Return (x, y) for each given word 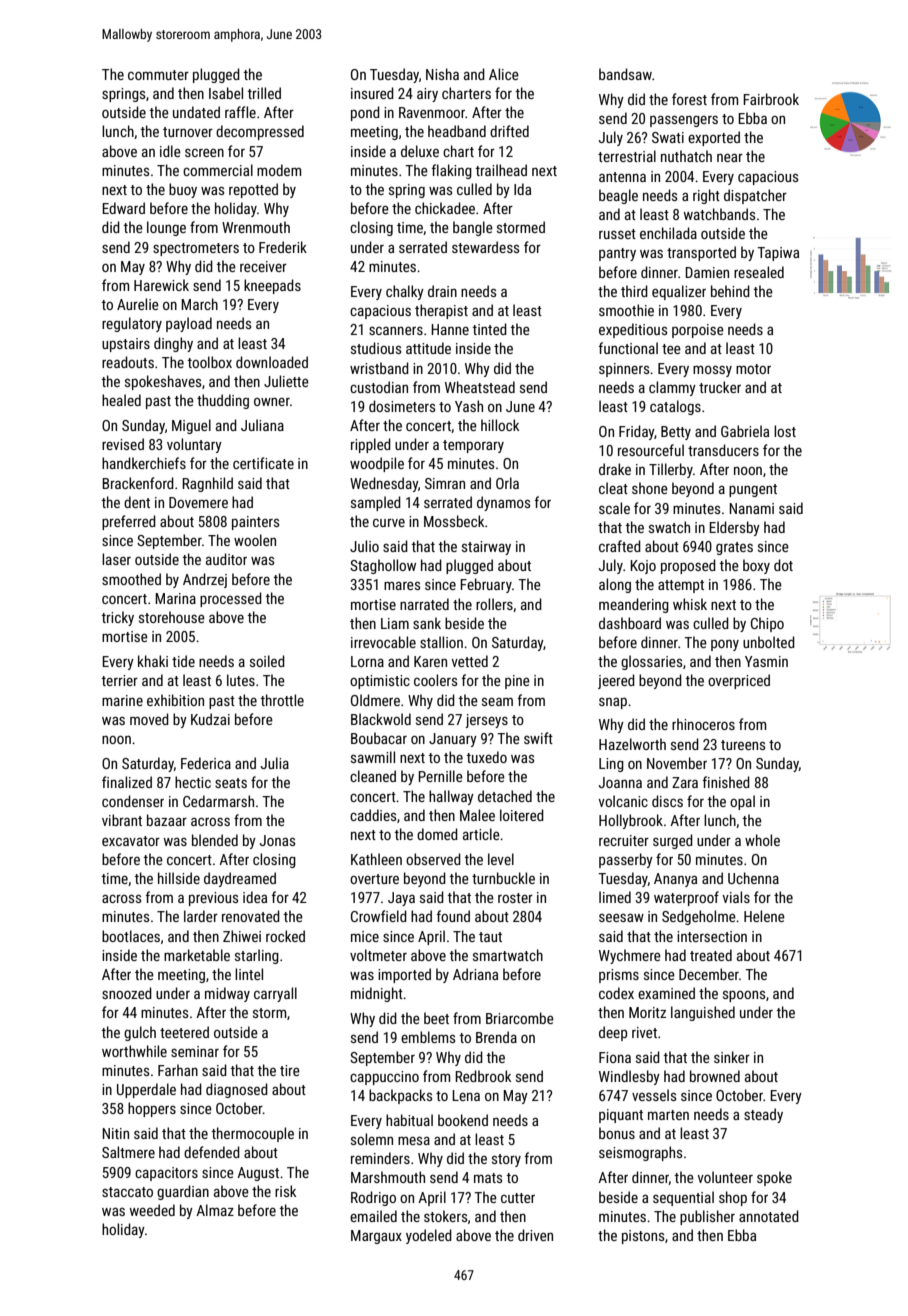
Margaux (376, 1237)
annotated (769, 1216)
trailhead (501, 170)
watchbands (720, 214)
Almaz (215, 1210)
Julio (364, 546)
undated (196, 112)
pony (725, 645)
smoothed (131, 579)
